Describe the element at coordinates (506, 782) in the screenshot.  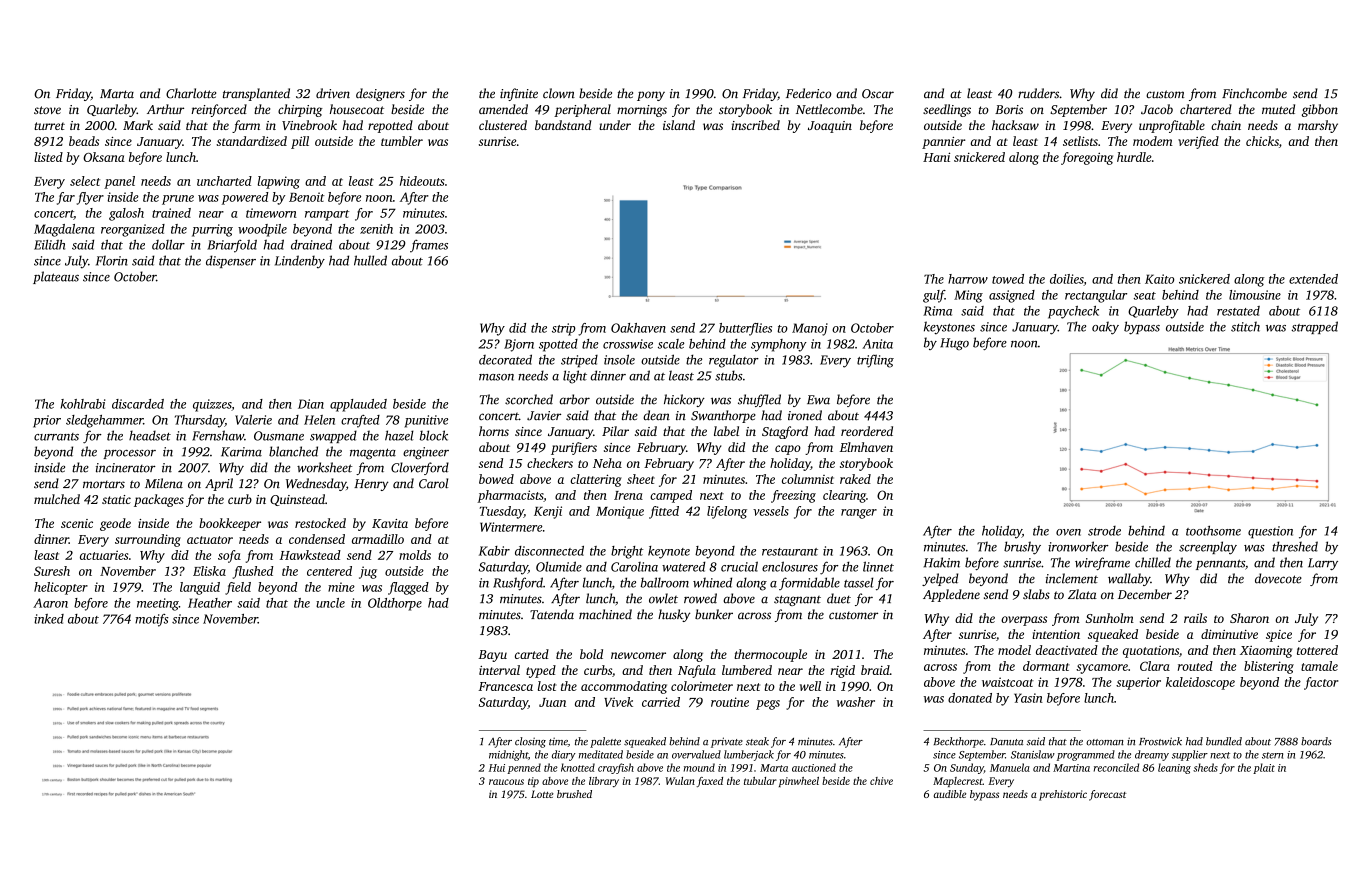
I see `raucous` at that location.
